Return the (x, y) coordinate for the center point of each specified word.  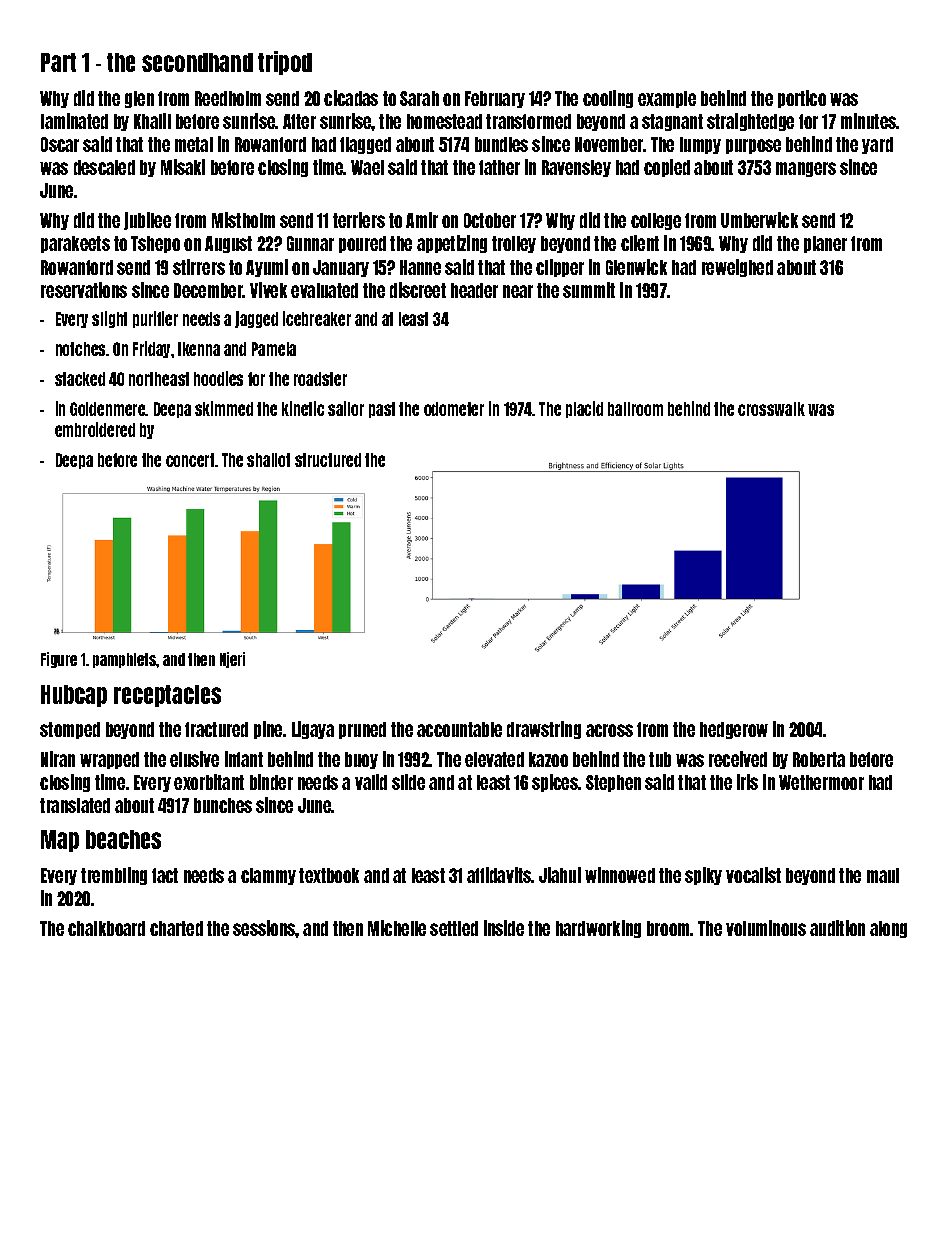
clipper (560, 268)
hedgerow (734, 730)
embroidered (95, 429)
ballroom (635, 409)
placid (584, 409)
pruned (362, 730)
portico (802, 99)
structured (328, 460)
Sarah (419, 98)
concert (190, 460)
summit (589, 290)
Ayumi (267, 268)
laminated (74, 121)
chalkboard (106, 928)
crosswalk (771, 409)
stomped (70, 730)
